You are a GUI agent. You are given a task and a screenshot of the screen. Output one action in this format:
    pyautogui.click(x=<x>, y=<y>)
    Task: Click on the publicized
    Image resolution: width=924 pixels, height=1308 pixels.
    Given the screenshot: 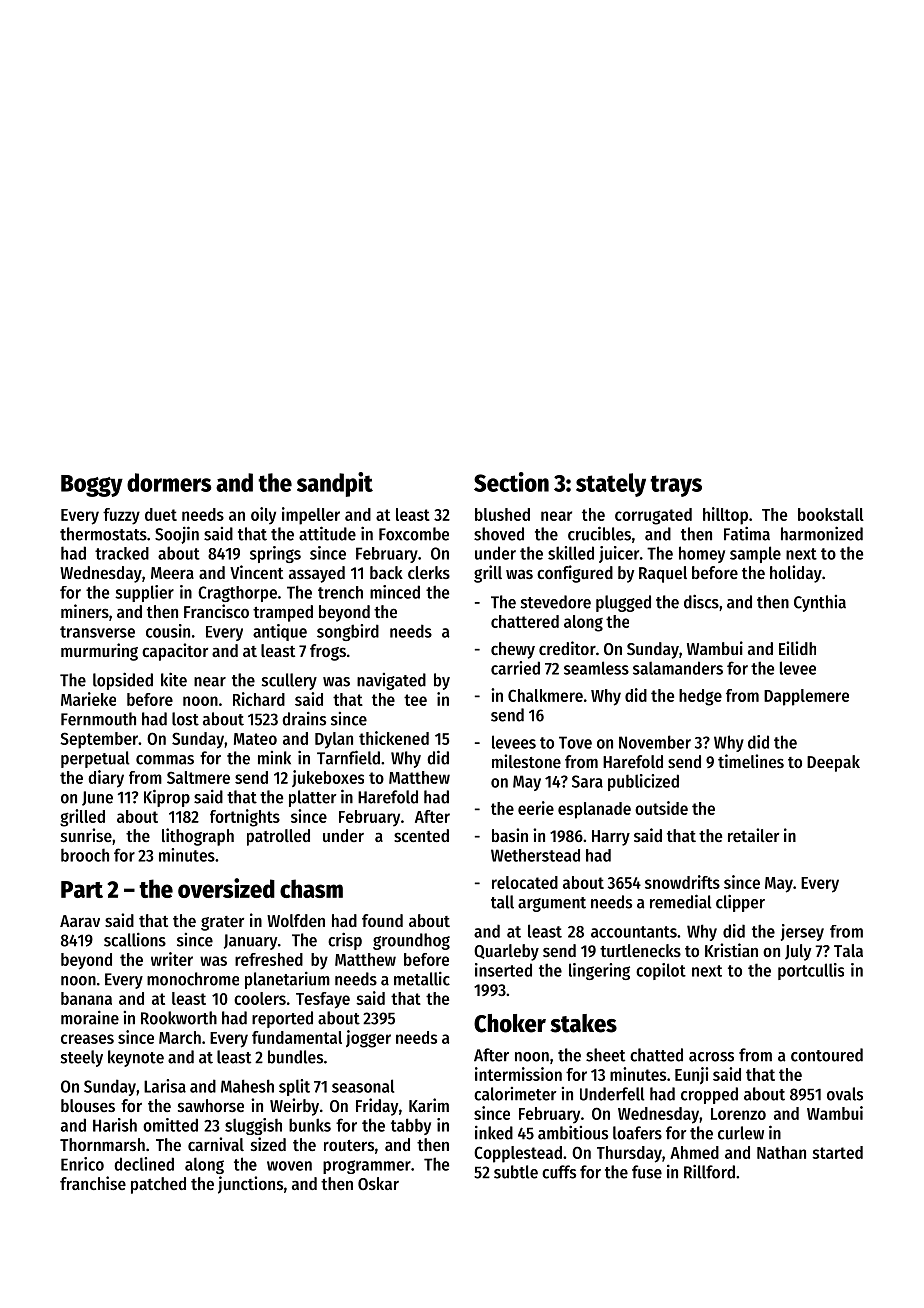 What is the action you would take?
    pyautogui.click(x=643, y=782)
